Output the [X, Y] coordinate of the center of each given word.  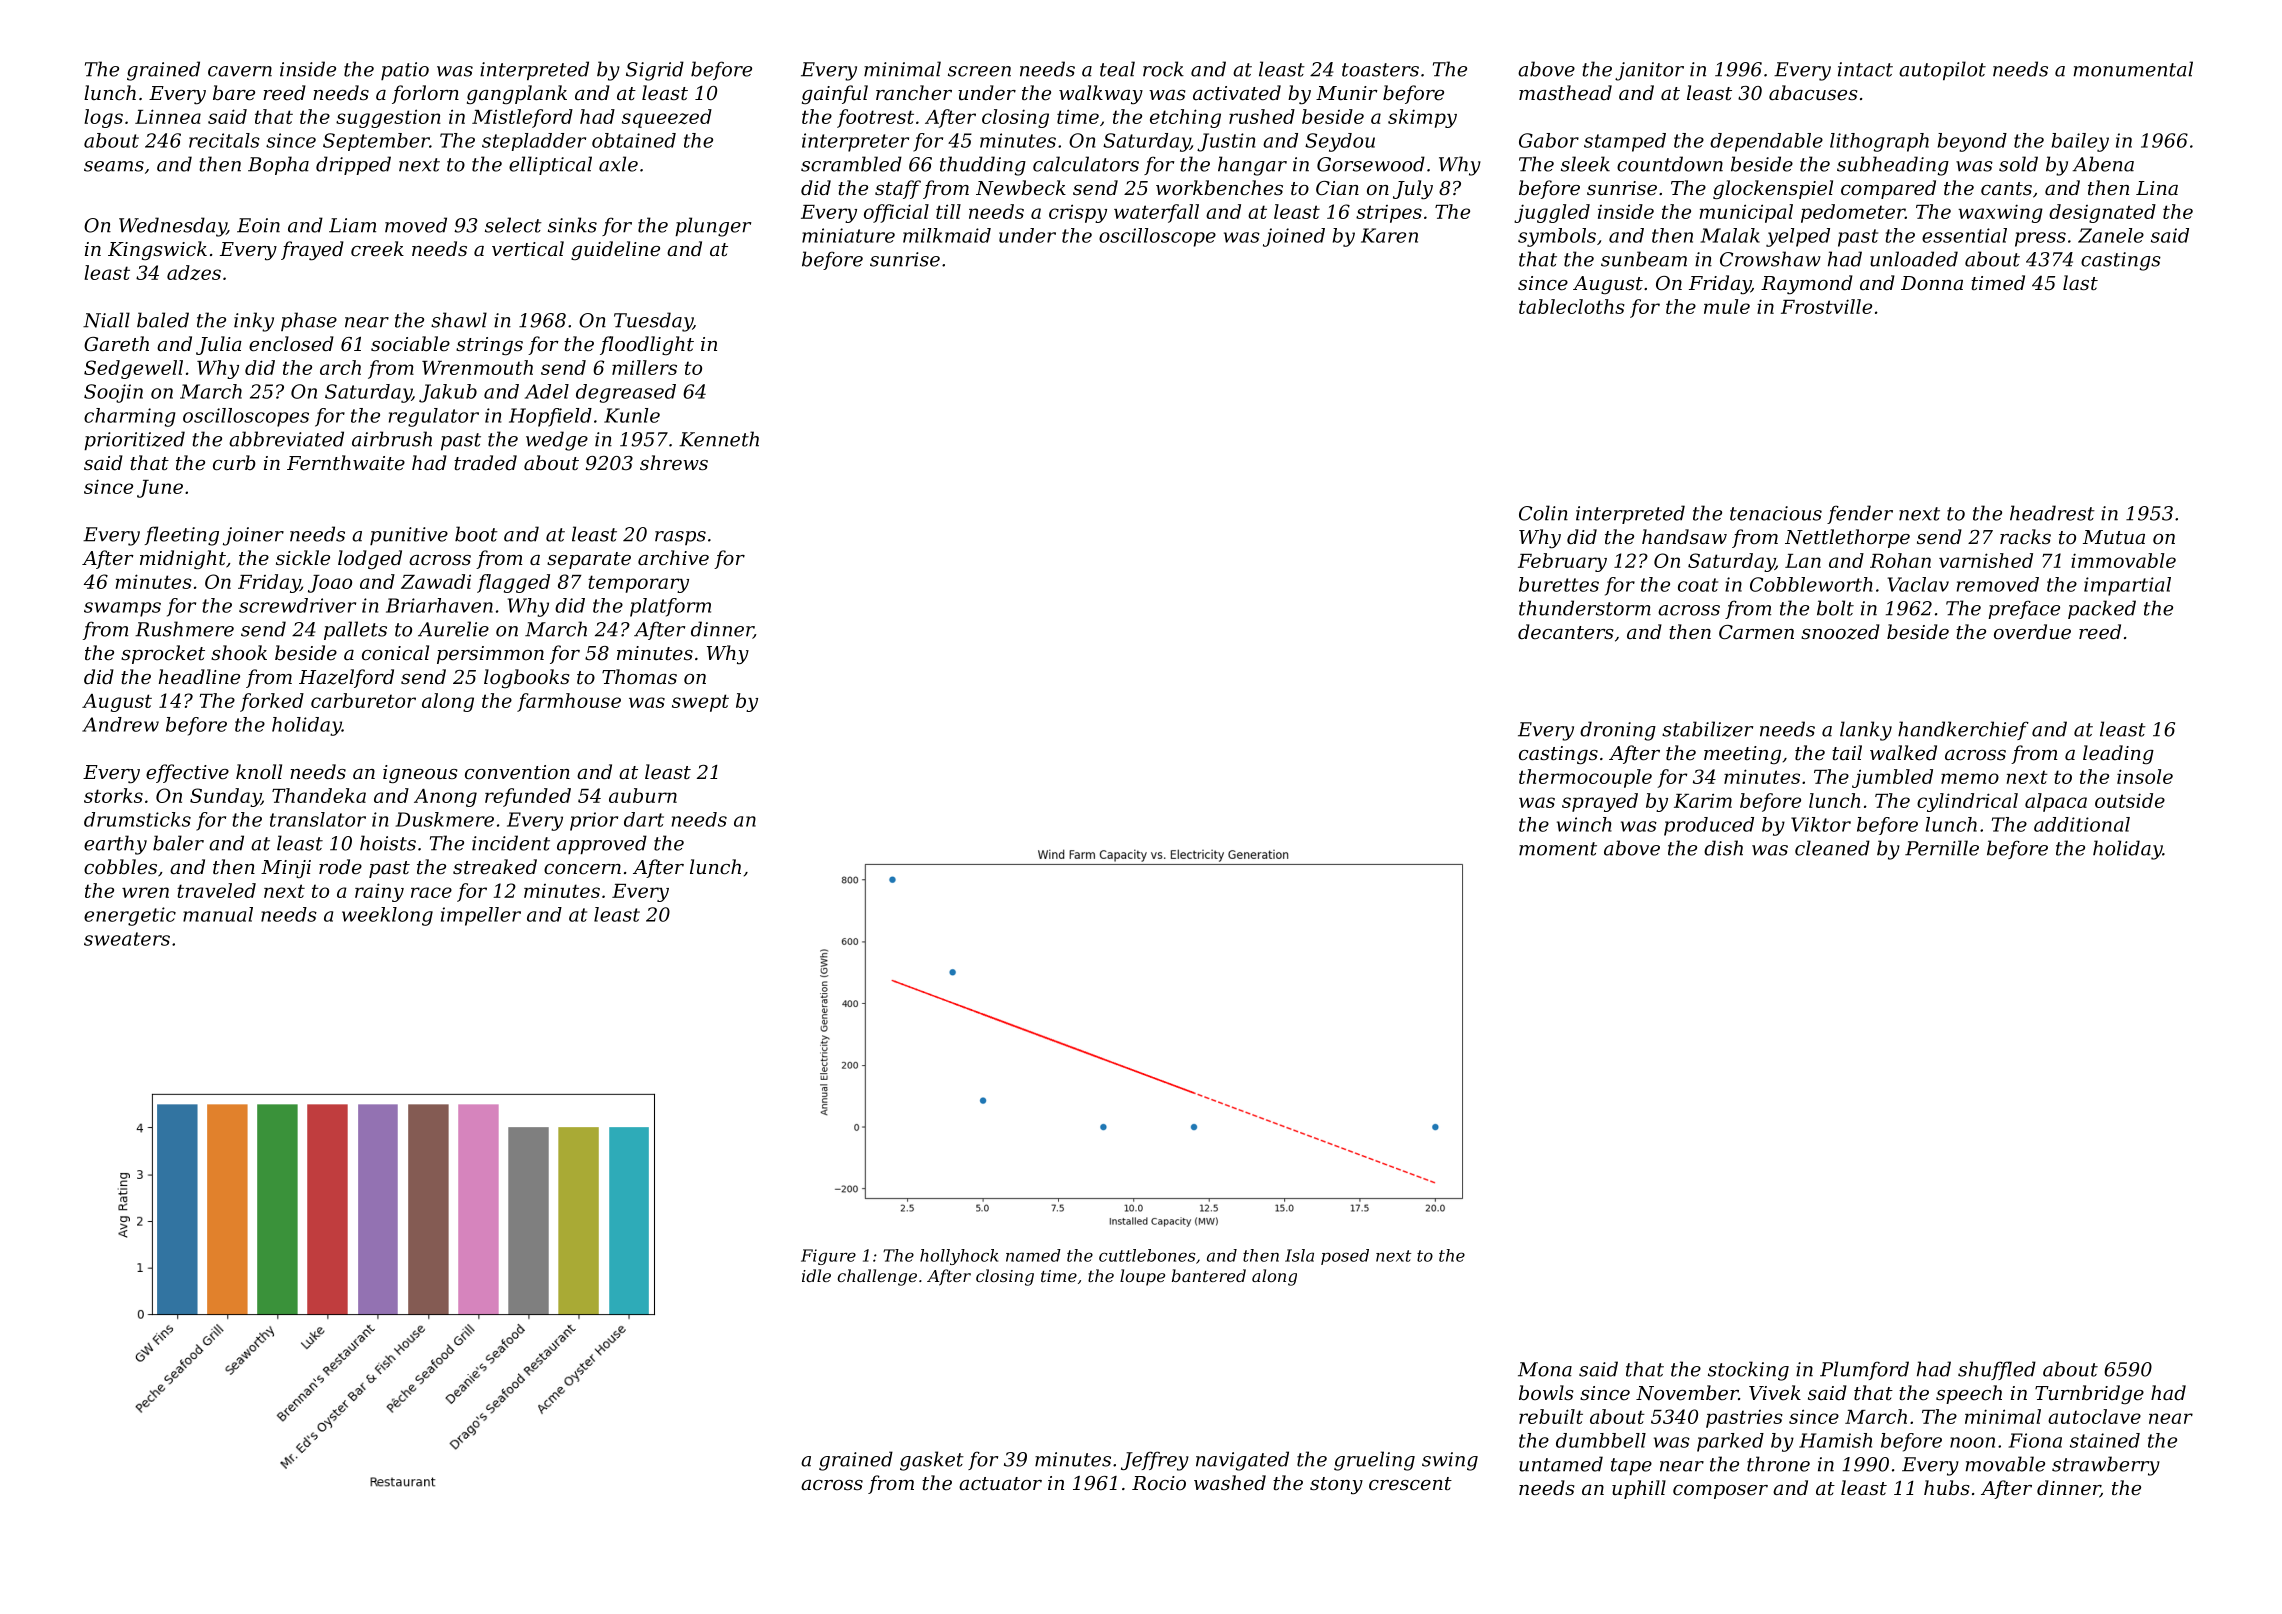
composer [1720, 1492]
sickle [303, 557]
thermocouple [1585, 778]
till [948, 211]
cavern [240, 71]
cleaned [1832, 848]
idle [816, 1275]
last [2080, 282]
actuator [1000, 1483]
